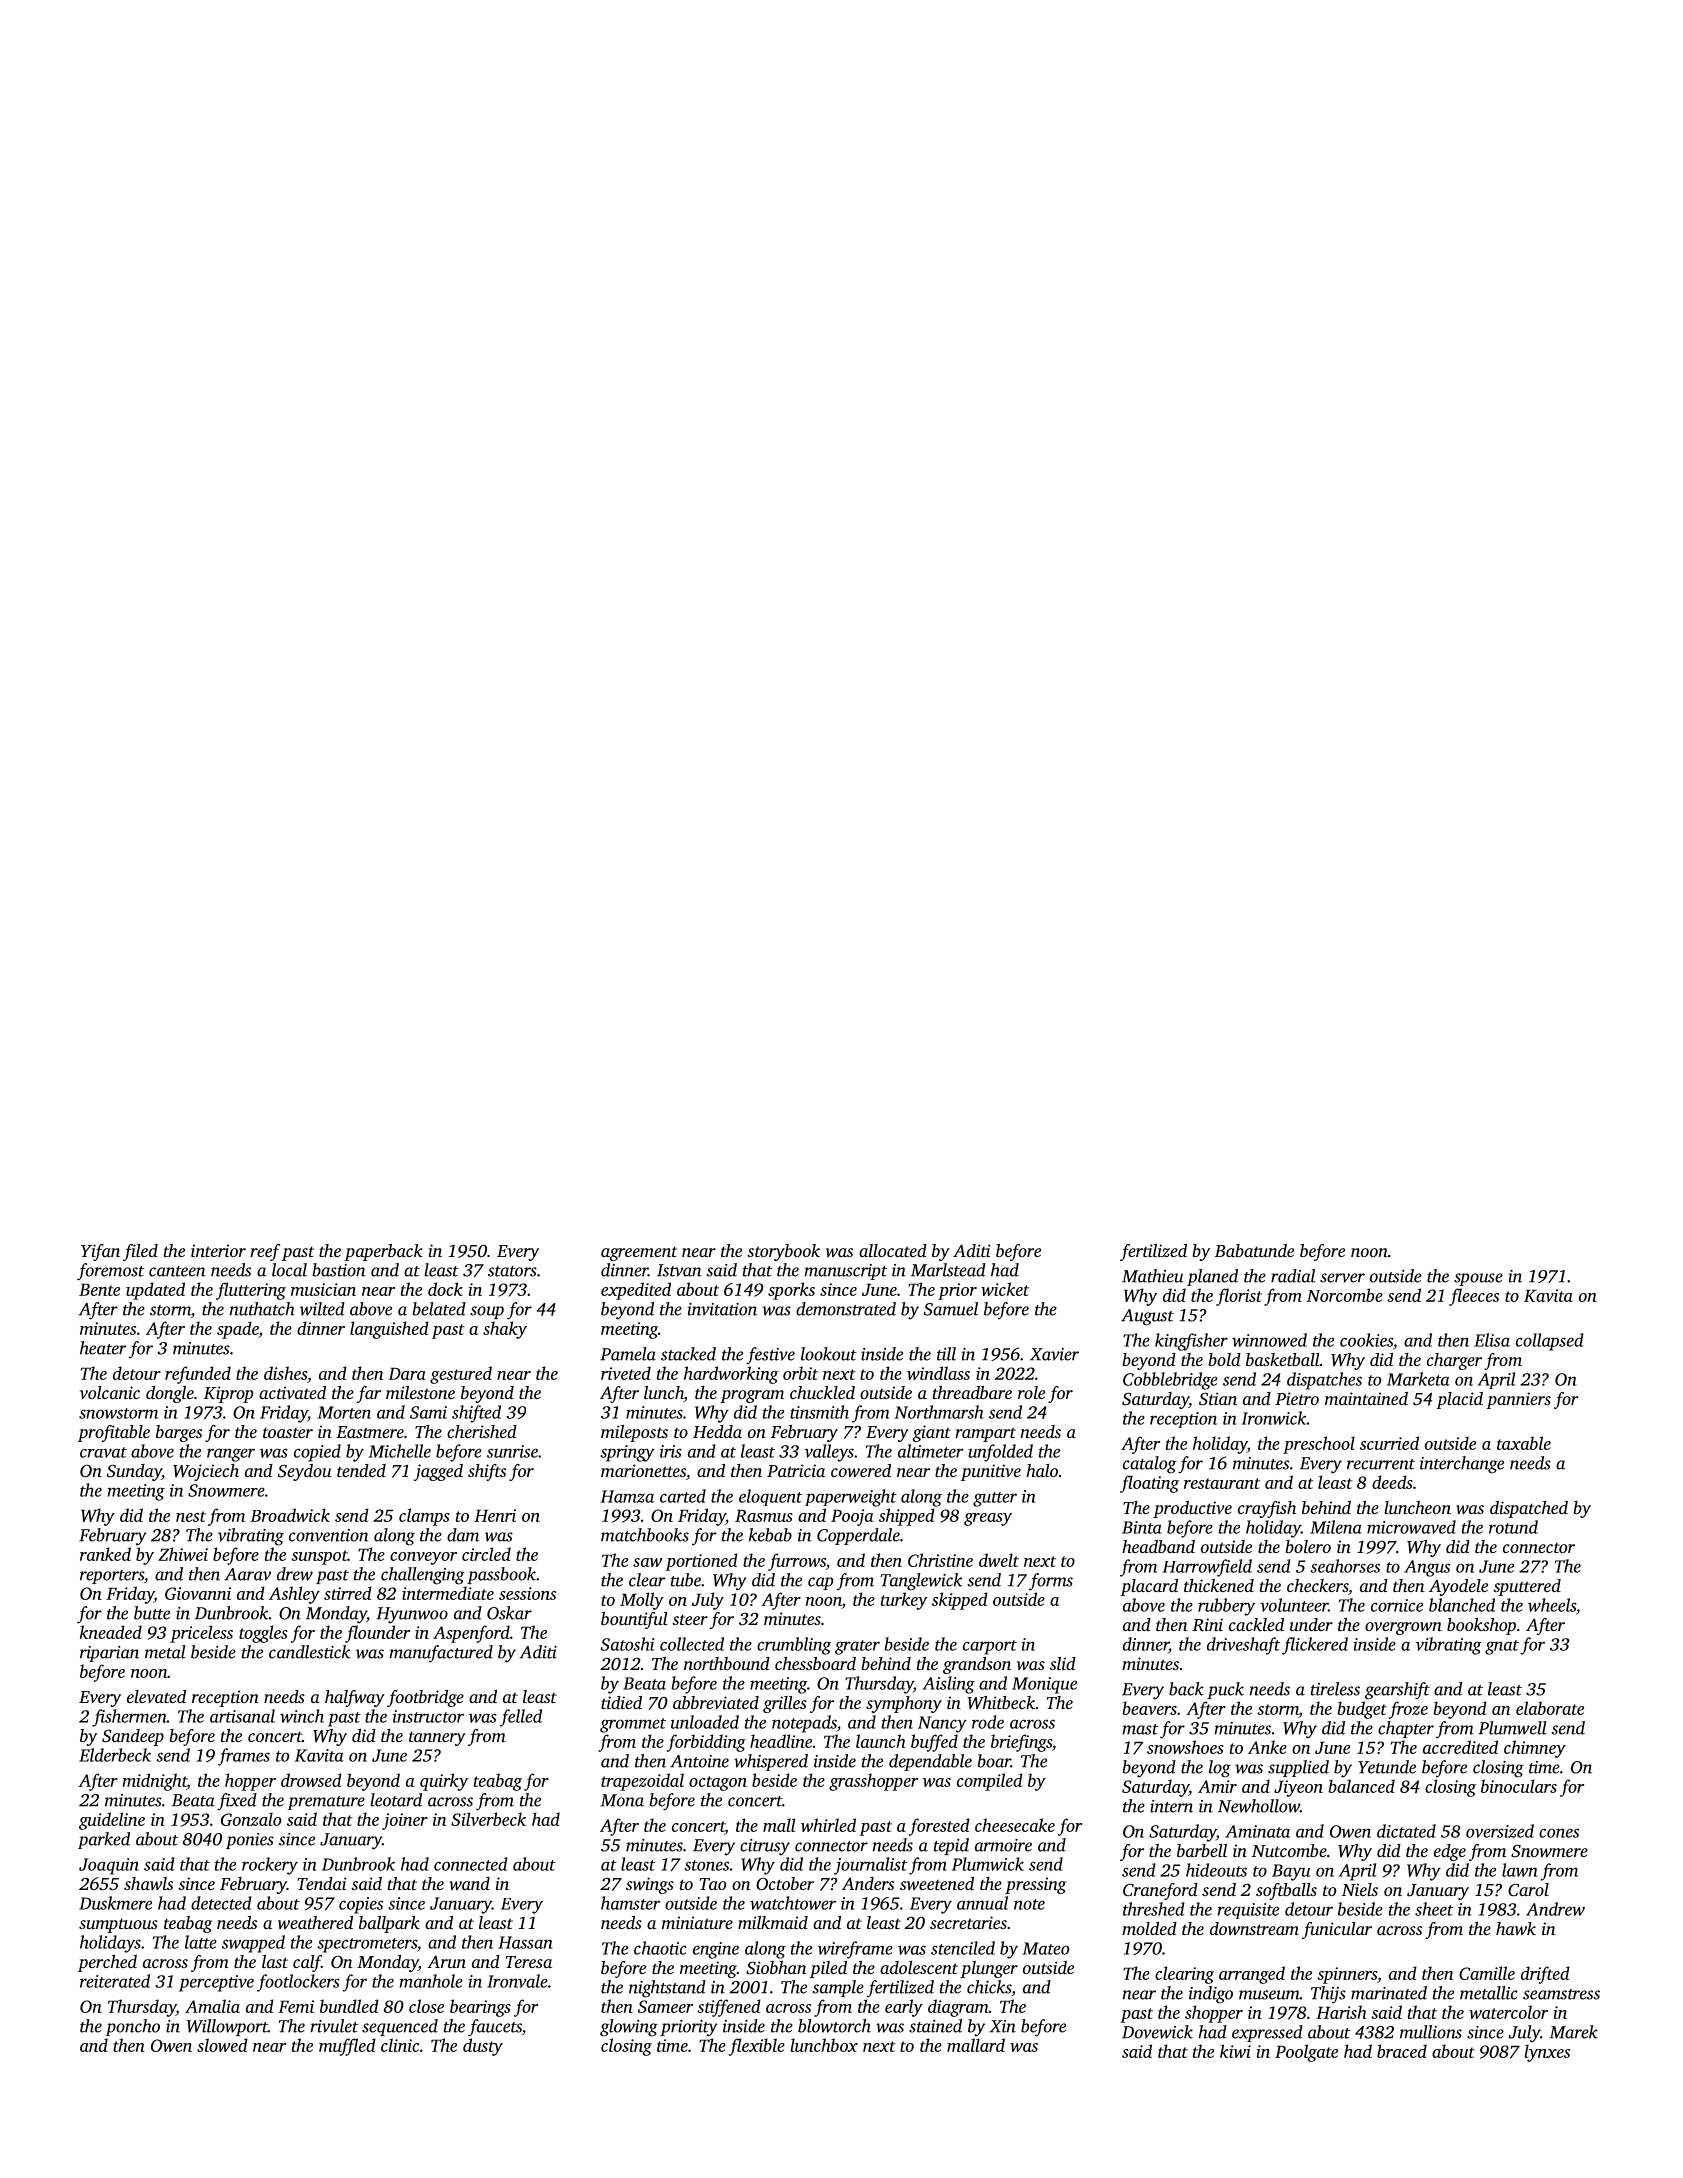  Describe the element at coordinates (904, 1704) in the screenshot. I see `symphony` at that location.
